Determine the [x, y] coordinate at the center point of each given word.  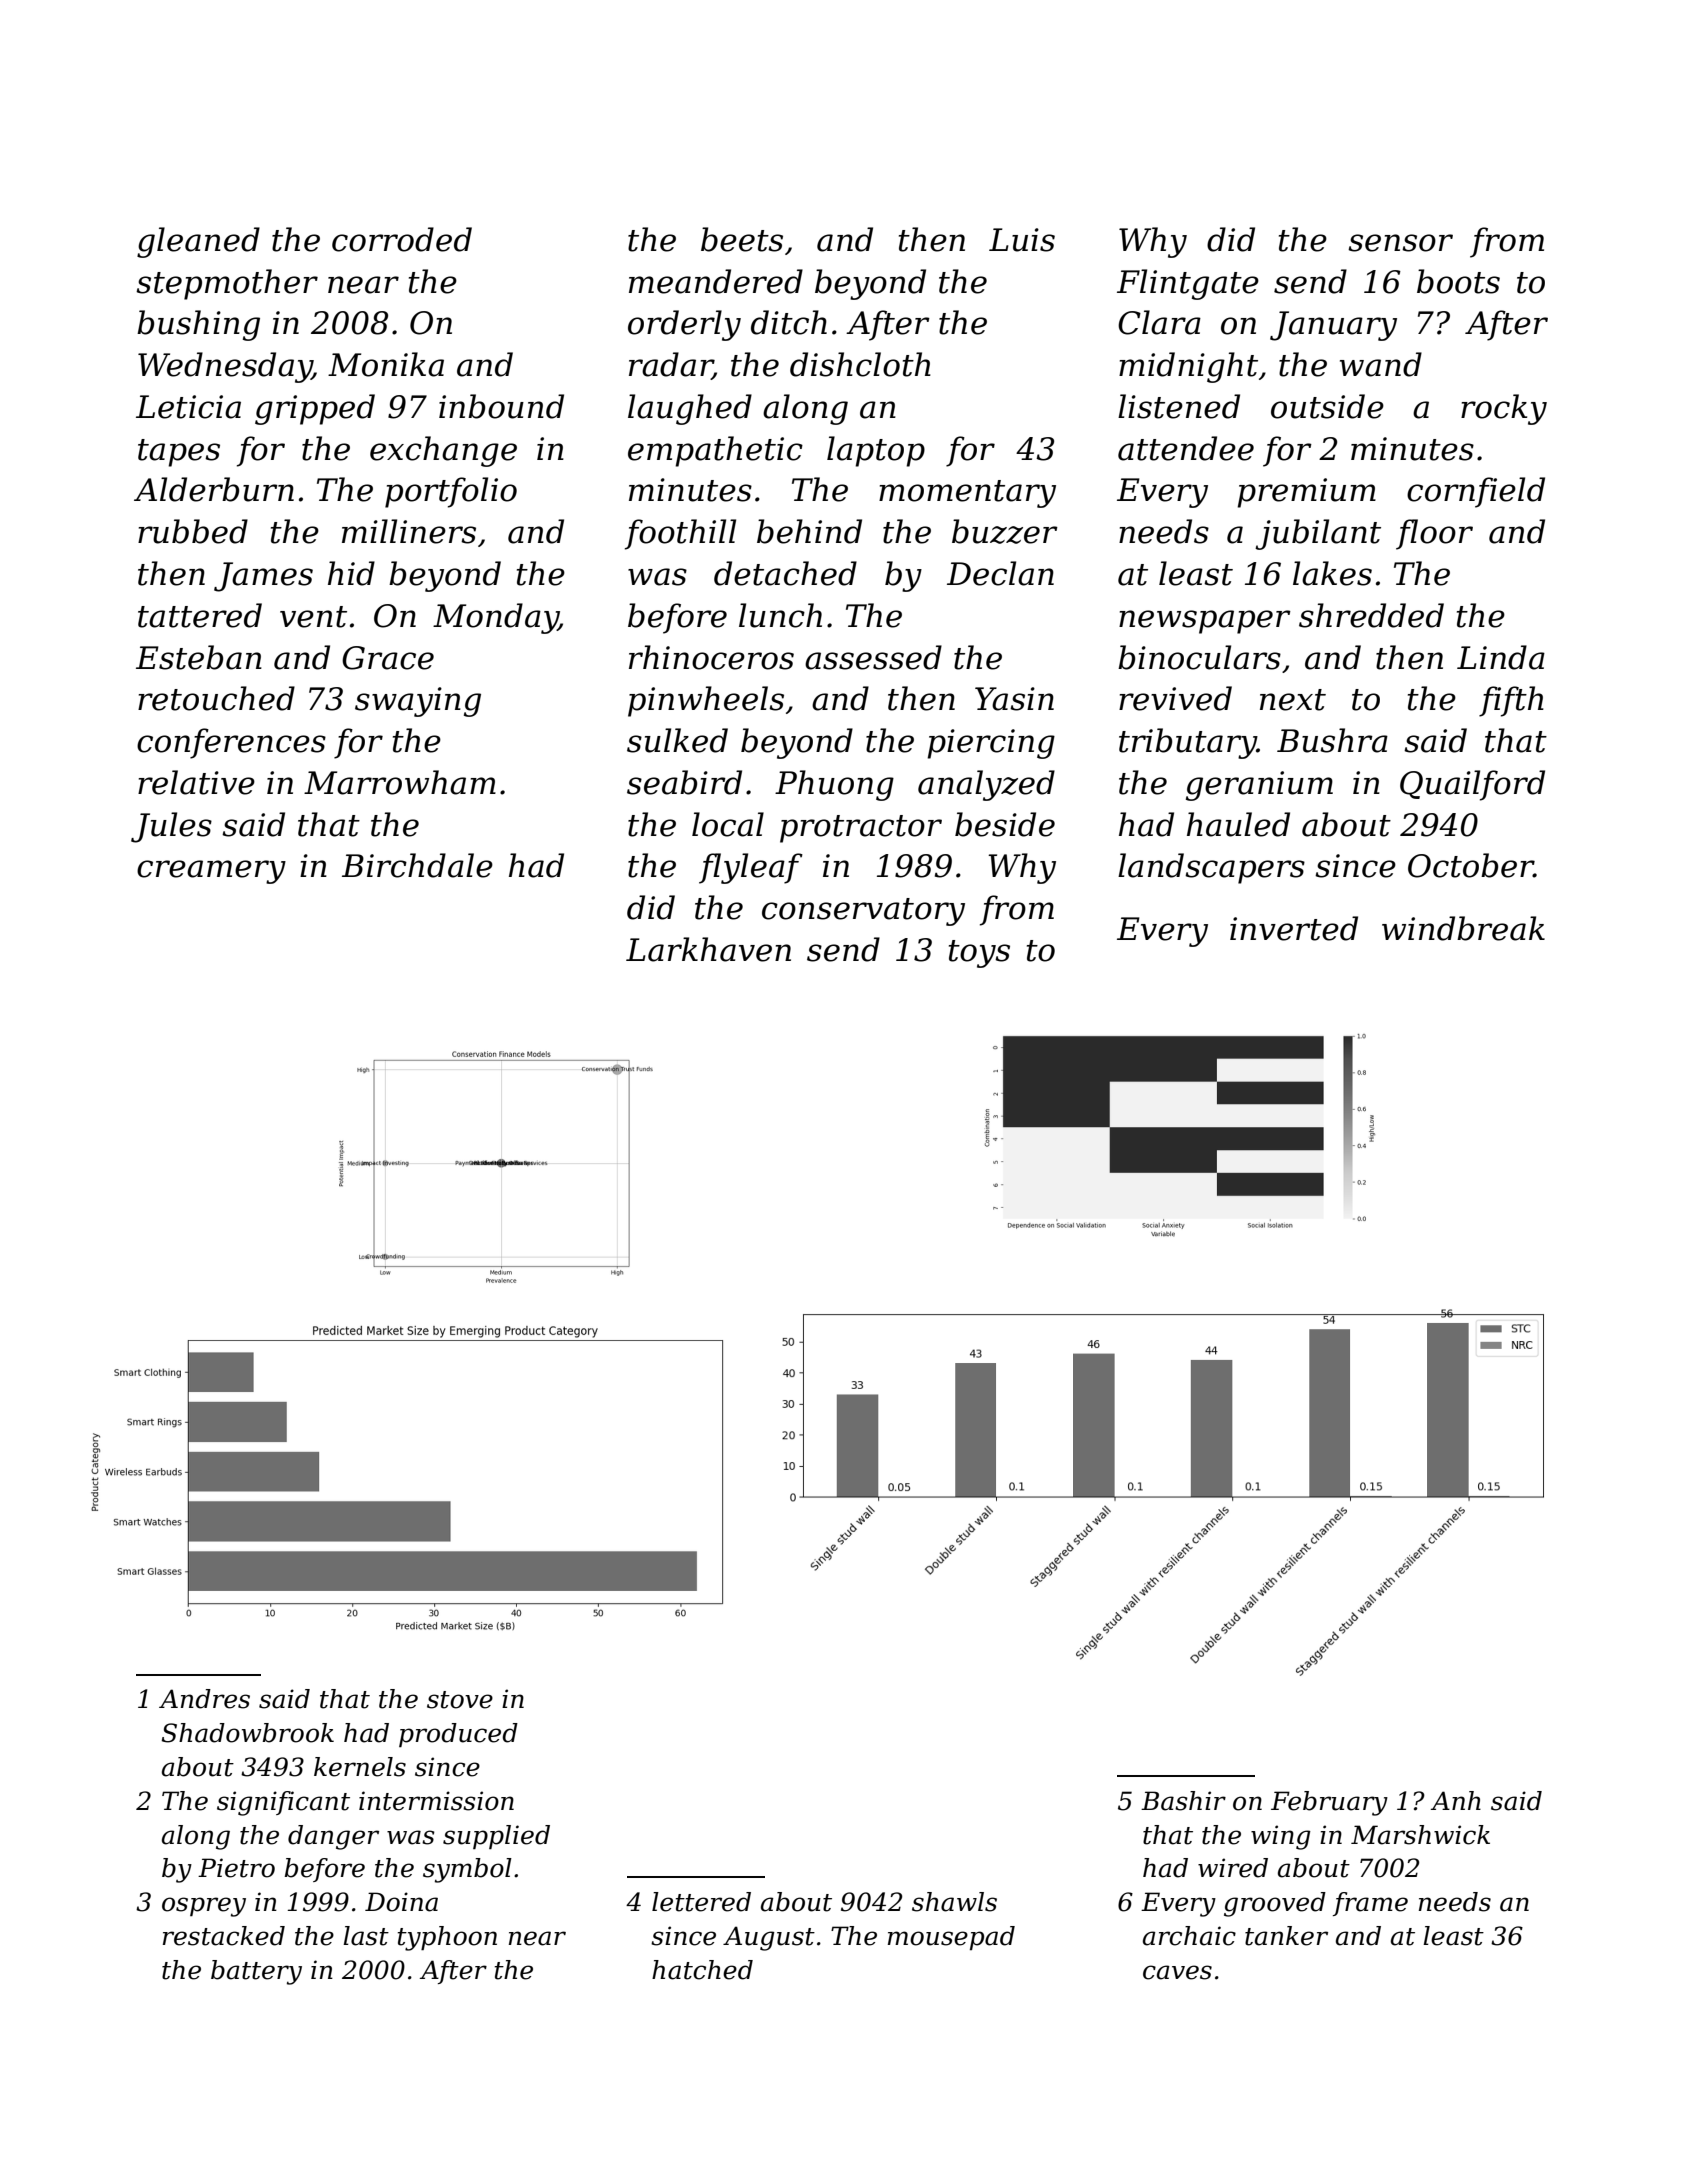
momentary [967, 494]
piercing [991, 744]
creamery [211, 872]
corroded [402, 239]
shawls [954, 1902]
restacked [224, 1936]
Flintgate [1188, 284]
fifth [1511, 701]
